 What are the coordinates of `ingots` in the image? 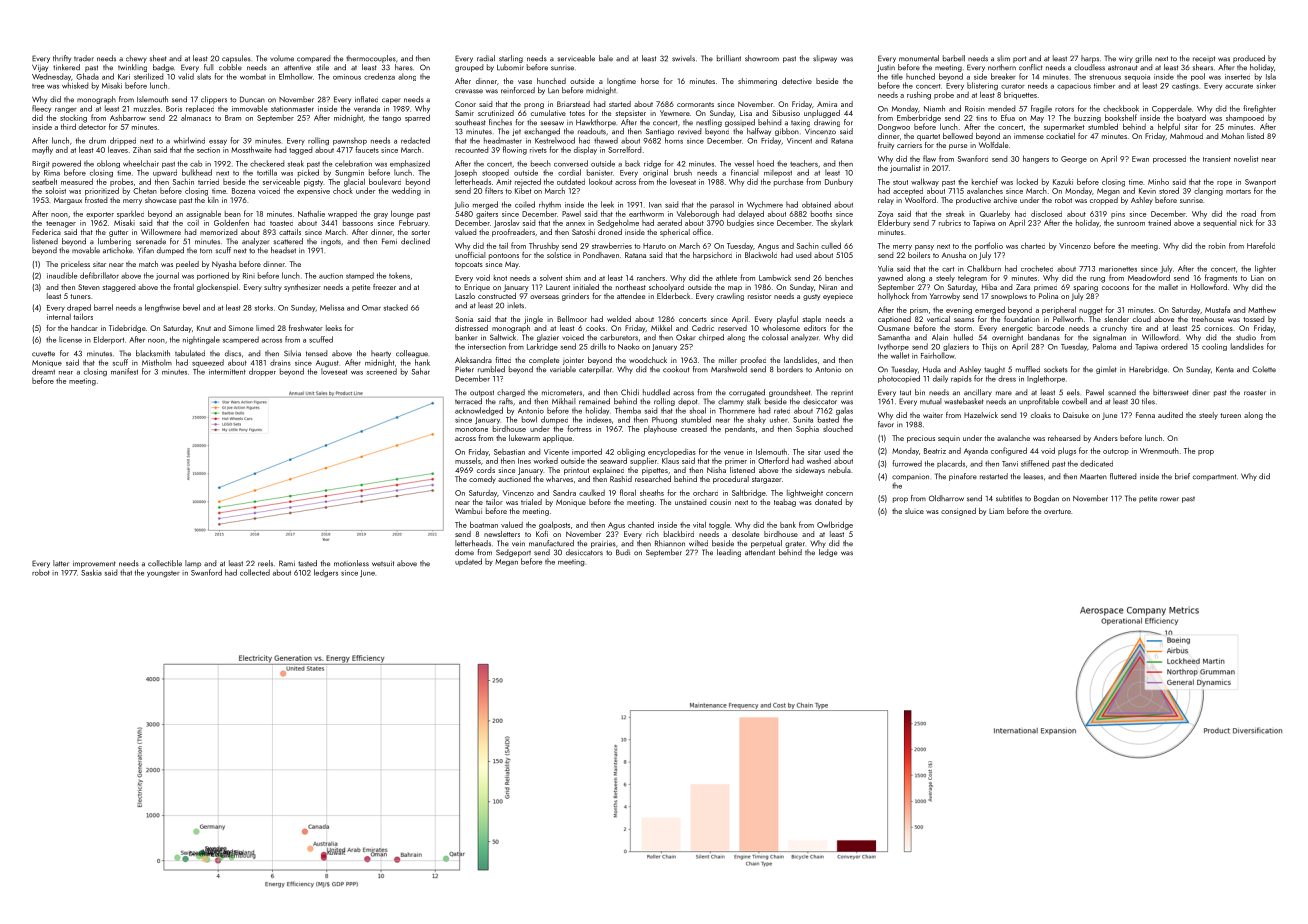 It's located at (331, 242).
